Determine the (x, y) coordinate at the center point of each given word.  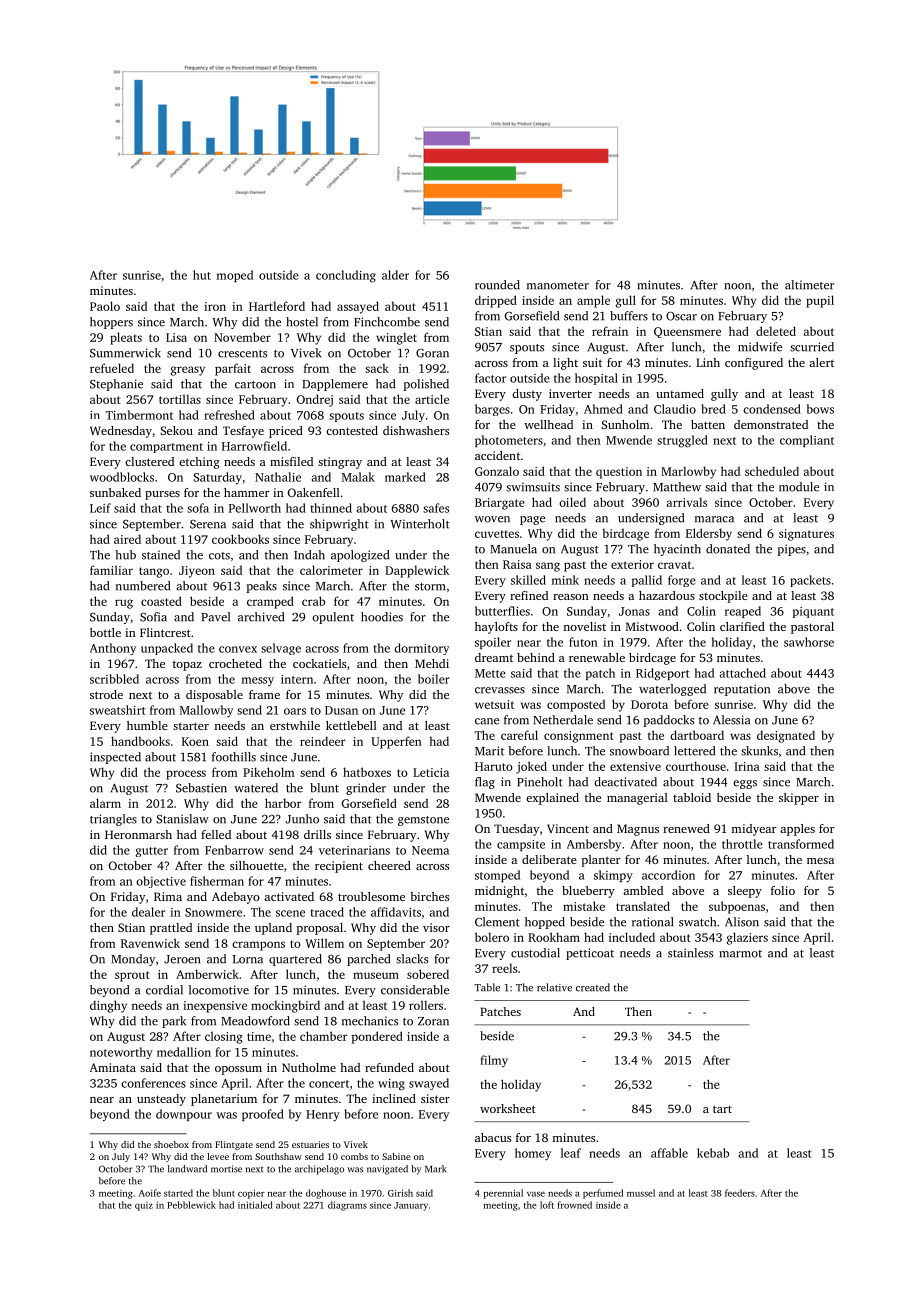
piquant (813, 612)
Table (487, 987)
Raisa (517, 564)
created (593, 987)
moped (235, 276)
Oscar (681, 316)
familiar (111, 570)
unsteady (161, 1100)
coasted (161, 601)
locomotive (219, 990)
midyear (754, 830)
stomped (497, 876)
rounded (497, 285)
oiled (572, 502)
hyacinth (677, 550)
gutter (151, 852)
